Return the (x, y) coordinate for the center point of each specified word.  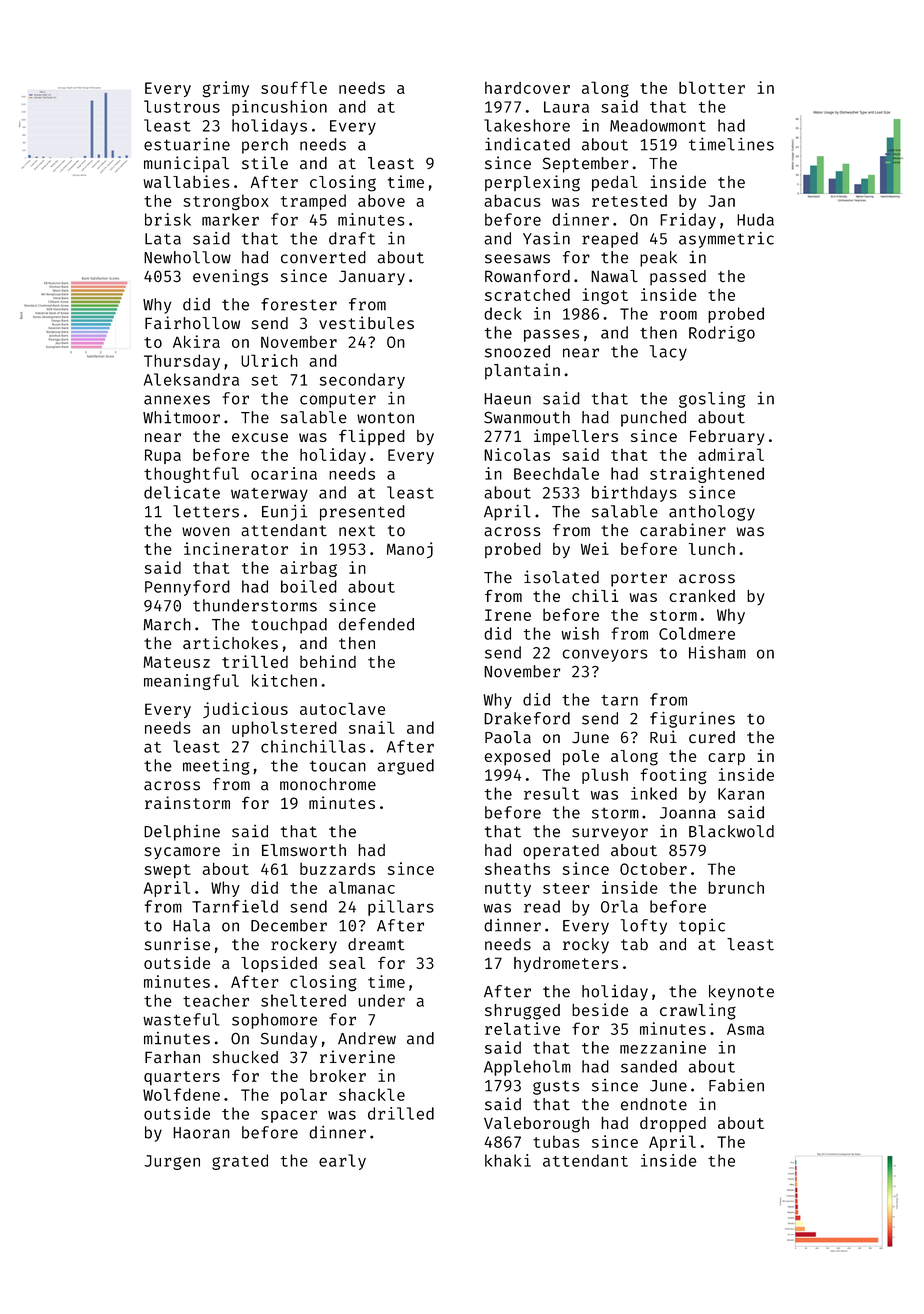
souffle (294, 87)
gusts (556, 1087)
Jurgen (172, 1162)
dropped (673, 1124)
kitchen (284, 680)
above (381, 200)
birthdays (634, 494)
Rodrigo (722, 334)
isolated (561, 577)
